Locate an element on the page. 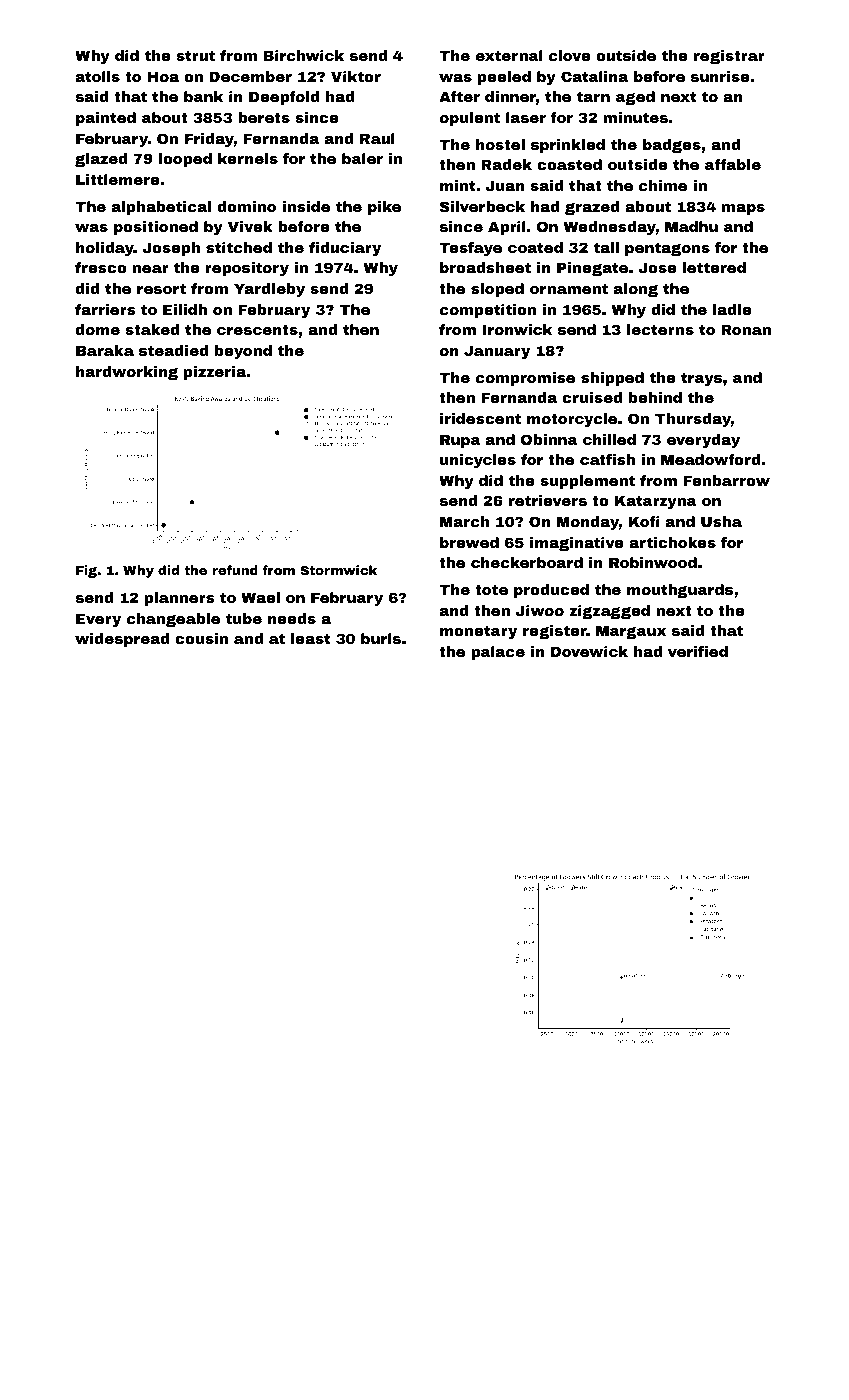  Raul is located at coordinates (377, 138).
